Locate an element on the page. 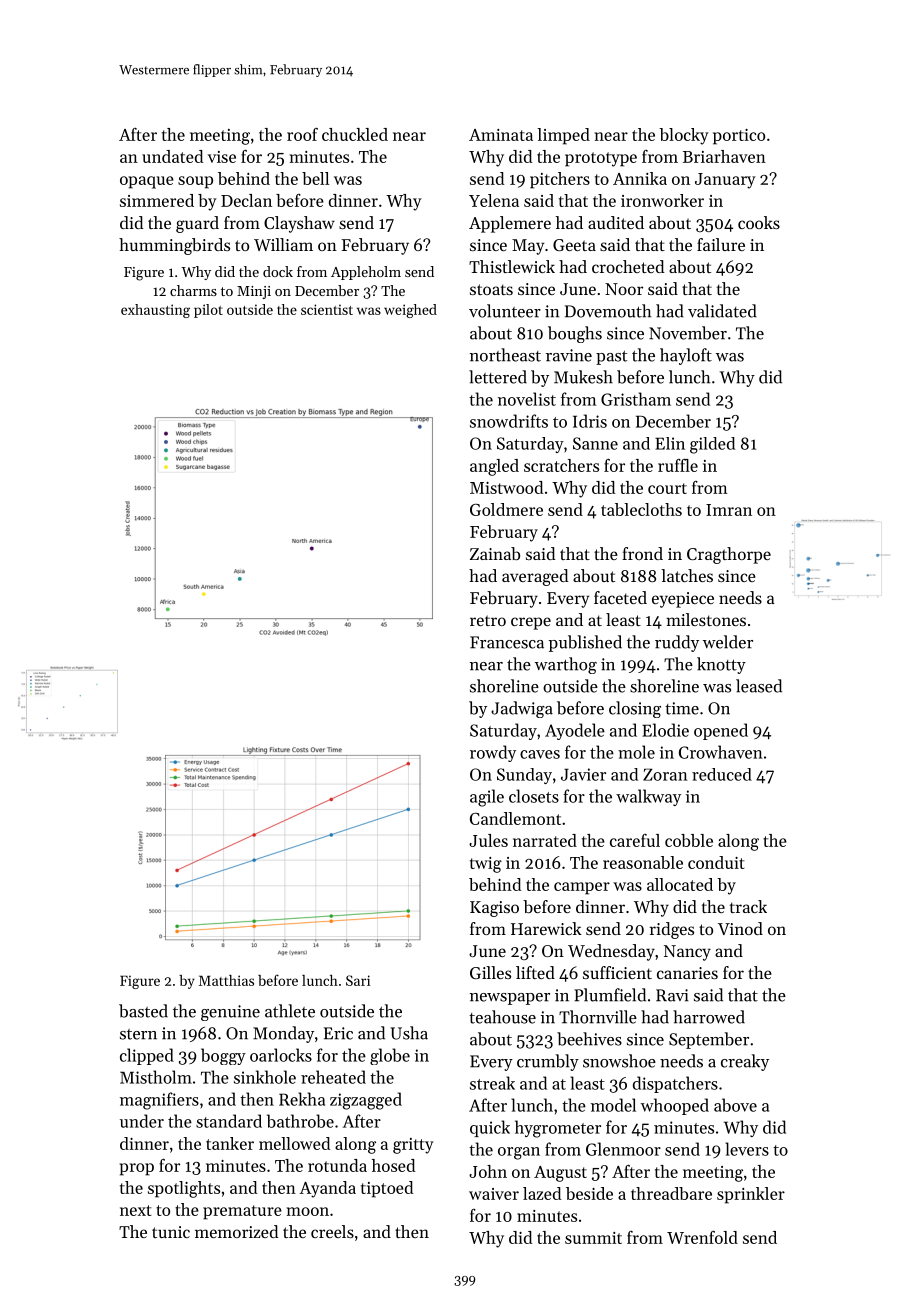  limped is located at coordinates (563, 136).
